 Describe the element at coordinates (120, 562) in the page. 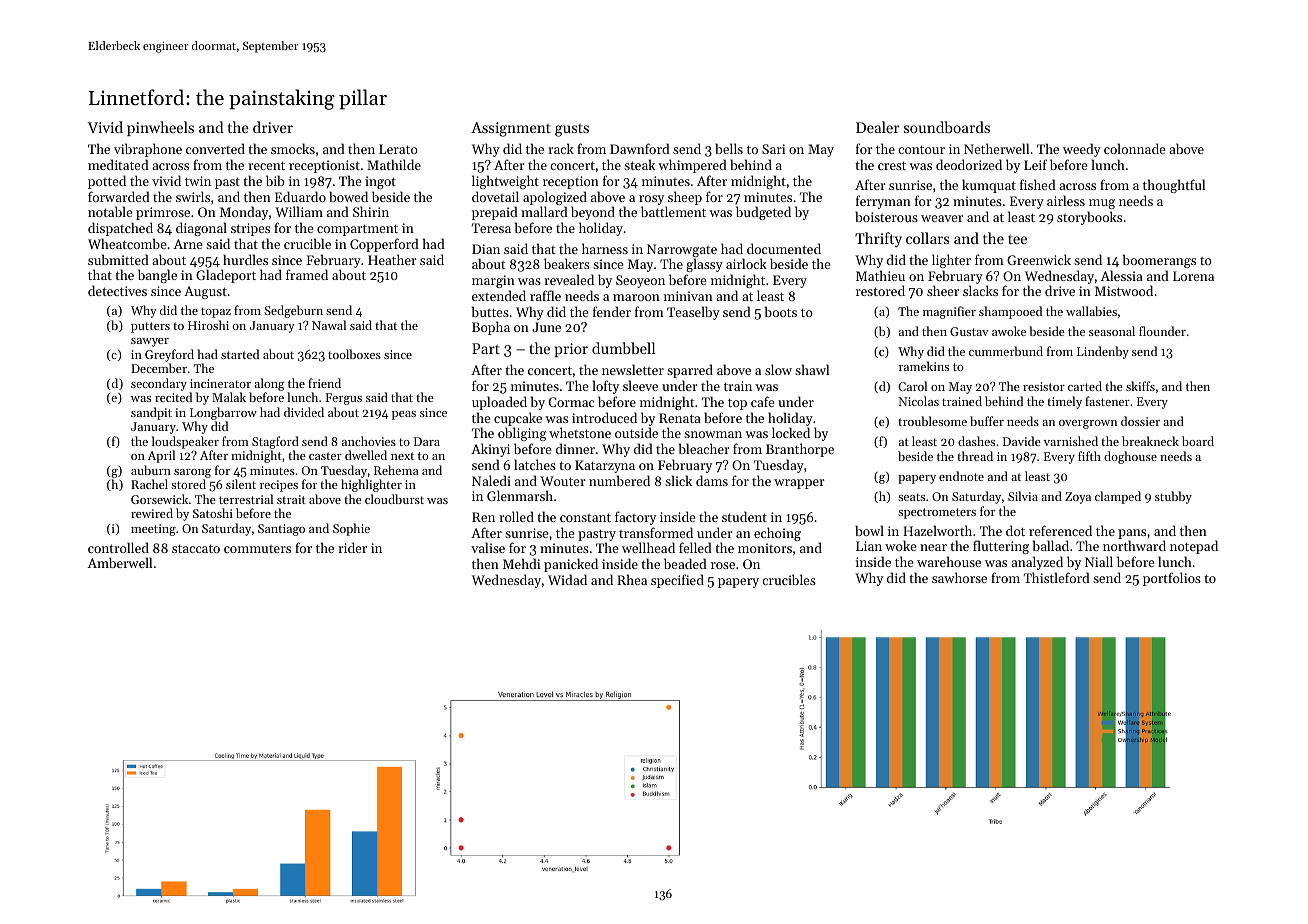

I see `Amberwell` at that location.
